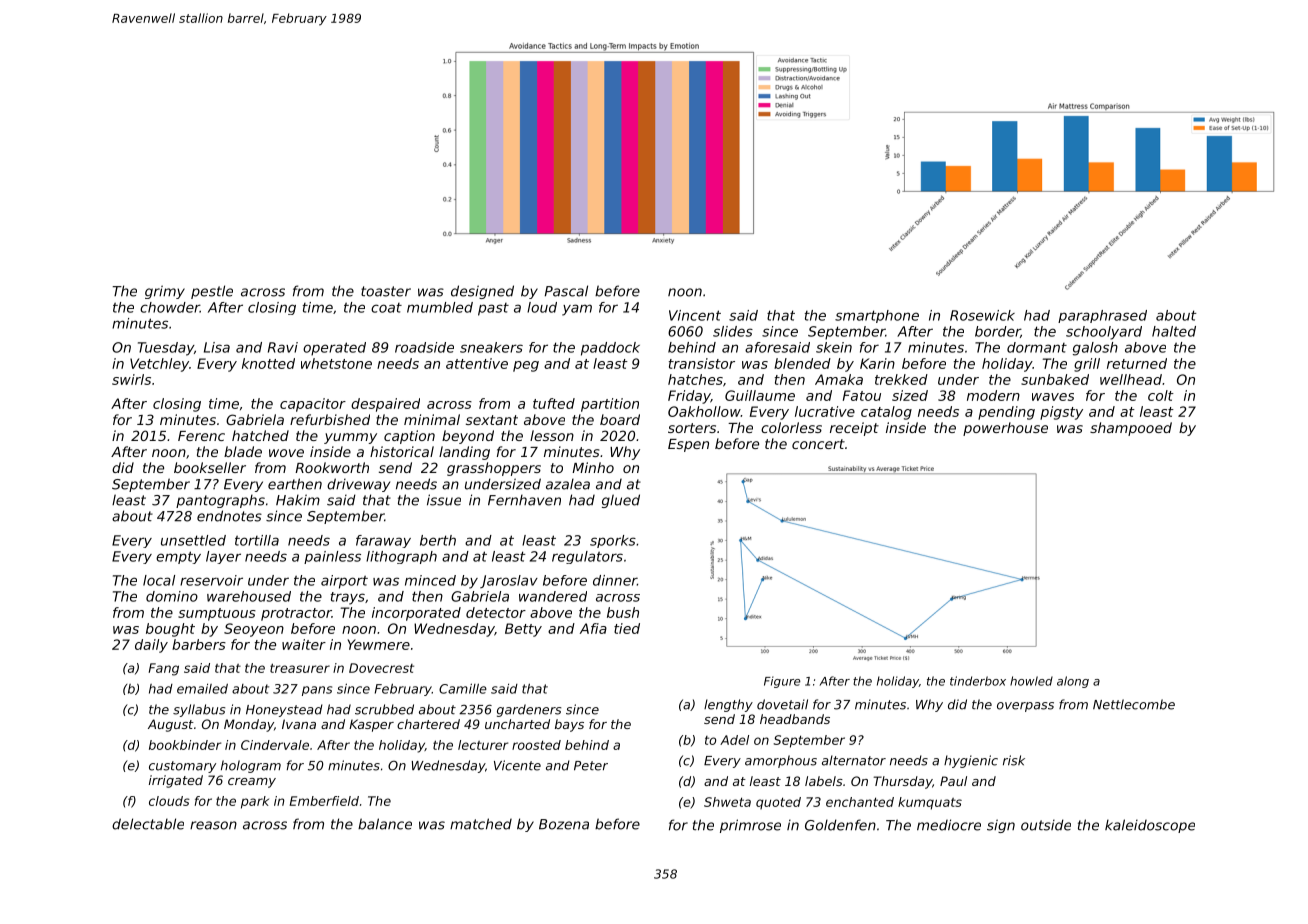 The image size is (1308, 924). I want to click on despaired, so click(385, 405).
